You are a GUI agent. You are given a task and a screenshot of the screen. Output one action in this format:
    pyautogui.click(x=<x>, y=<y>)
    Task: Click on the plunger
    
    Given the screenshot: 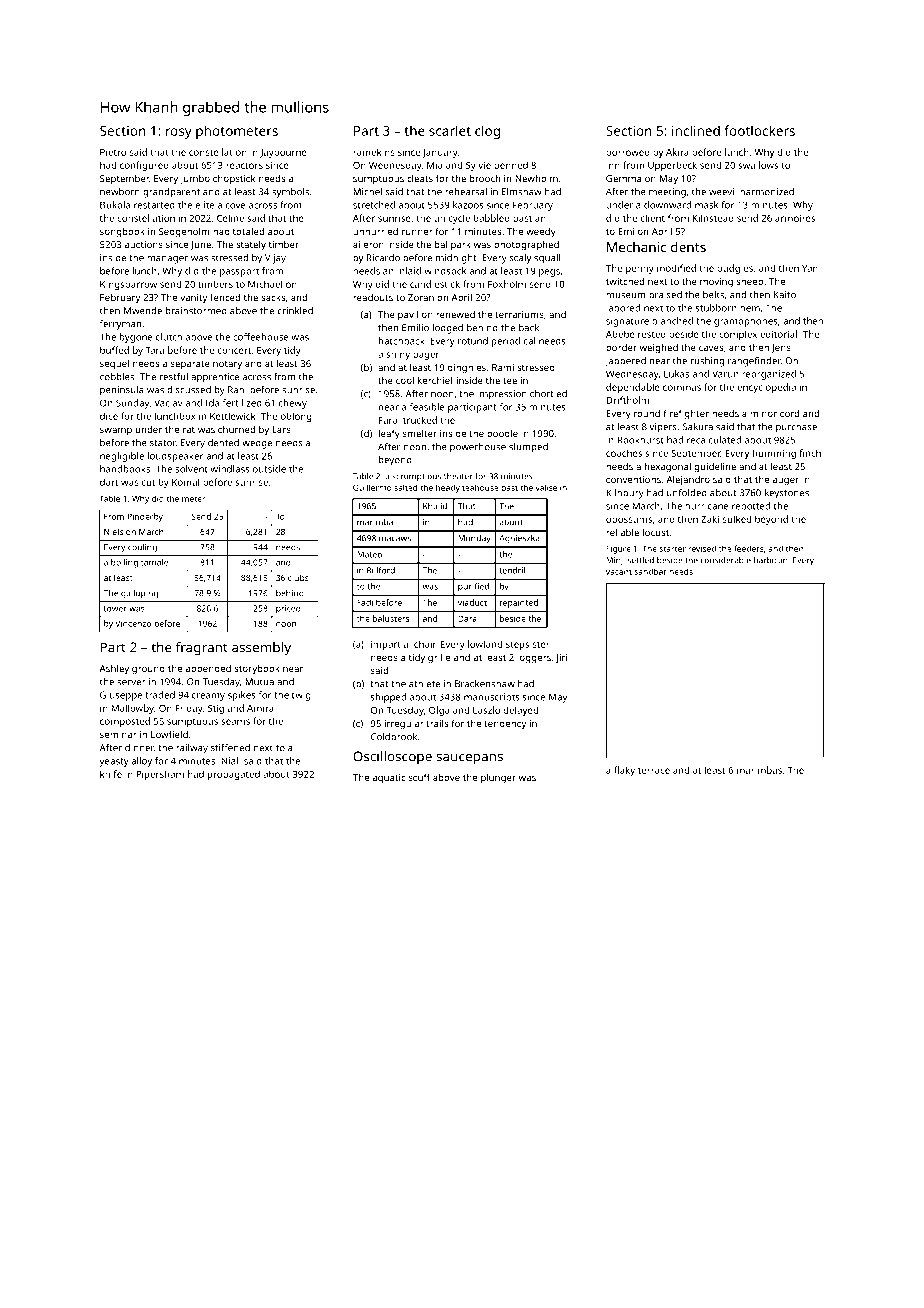 What is the action you would take?
    pyautogui.click(x=498, y=778)
